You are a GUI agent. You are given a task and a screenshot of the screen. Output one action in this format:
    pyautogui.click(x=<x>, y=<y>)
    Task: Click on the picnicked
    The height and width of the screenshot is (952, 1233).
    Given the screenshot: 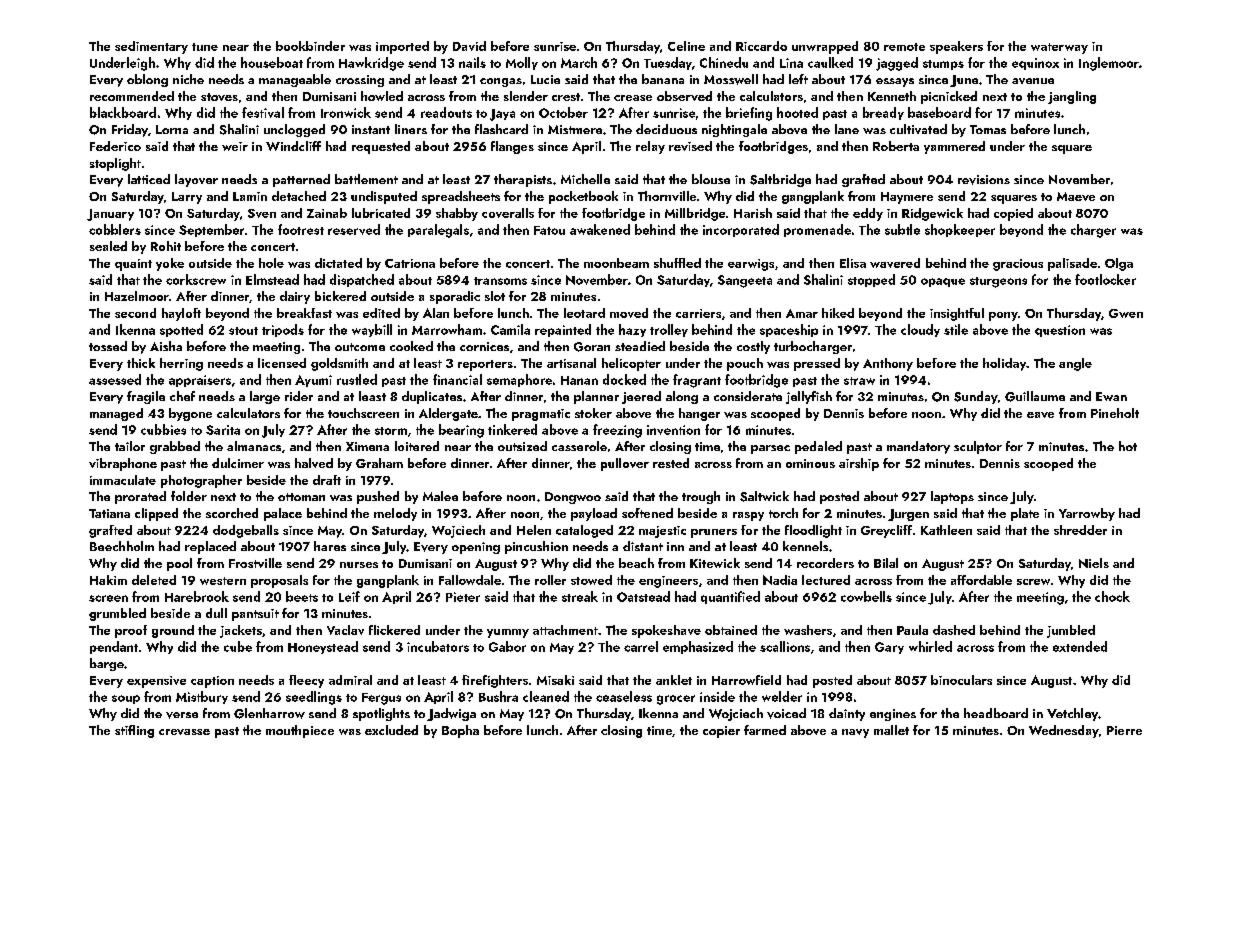 What is the action you would take?
    pyautogui.click(x=949, y=97)
